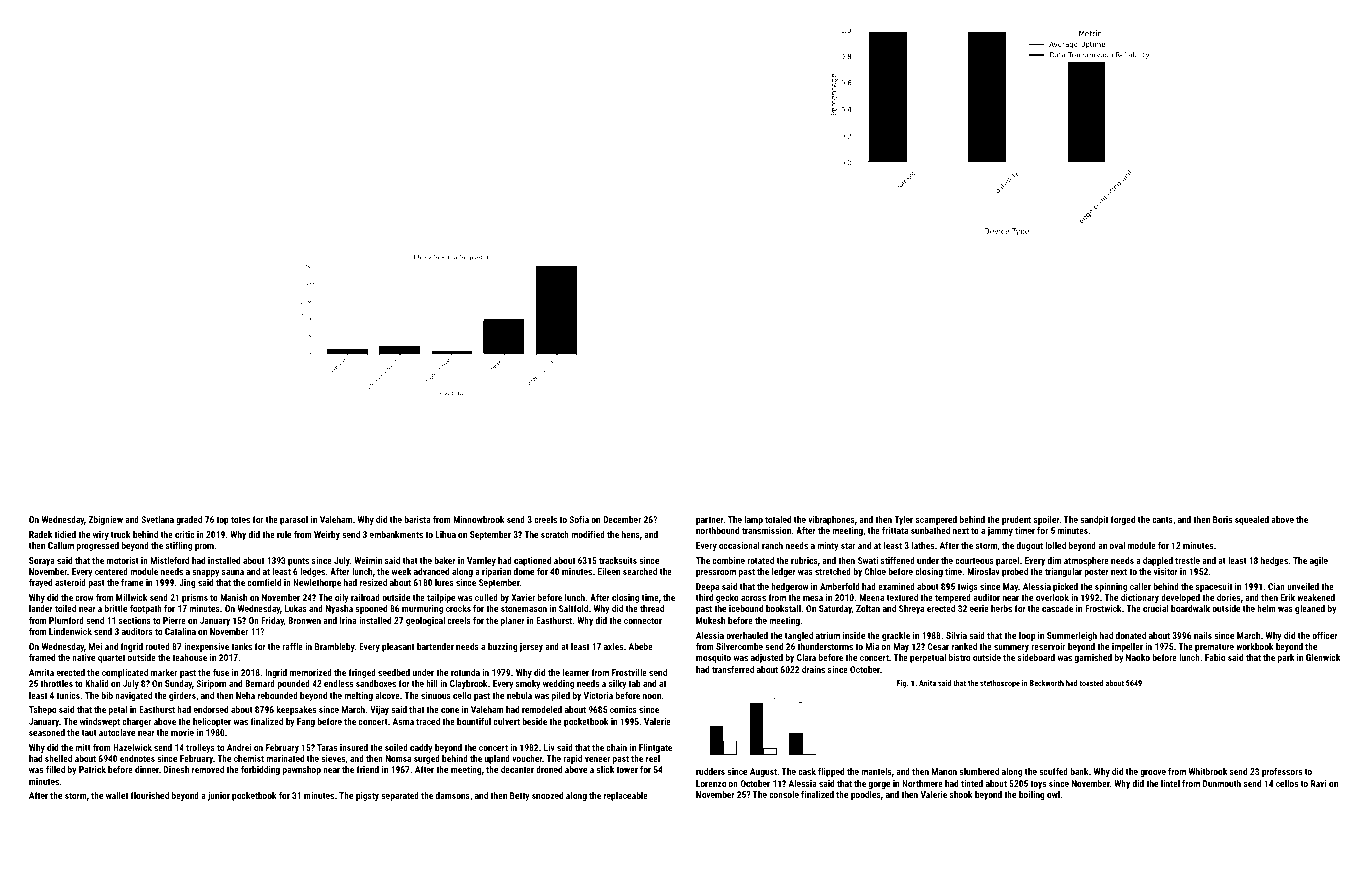 This image has height=887, width=1372. What do you see at coordinates (66, 620) in the image?
I see `Plumford` at bounding box center [66, 620].
